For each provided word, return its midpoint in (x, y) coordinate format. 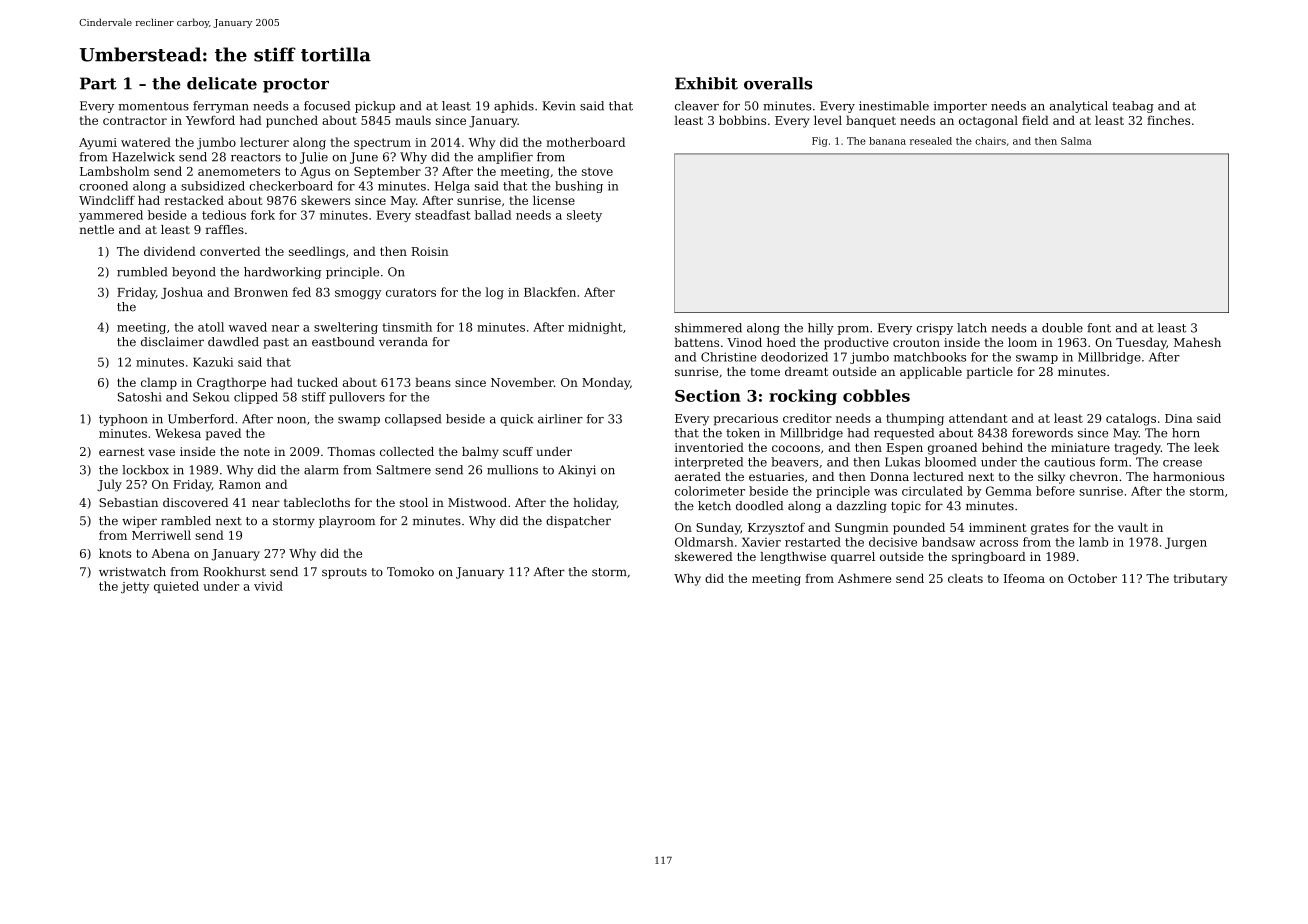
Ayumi (98, 144)
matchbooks (930, 357)
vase (161, 452)
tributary (1200, 579)
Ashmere (864, 578)
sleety (584, 216)
